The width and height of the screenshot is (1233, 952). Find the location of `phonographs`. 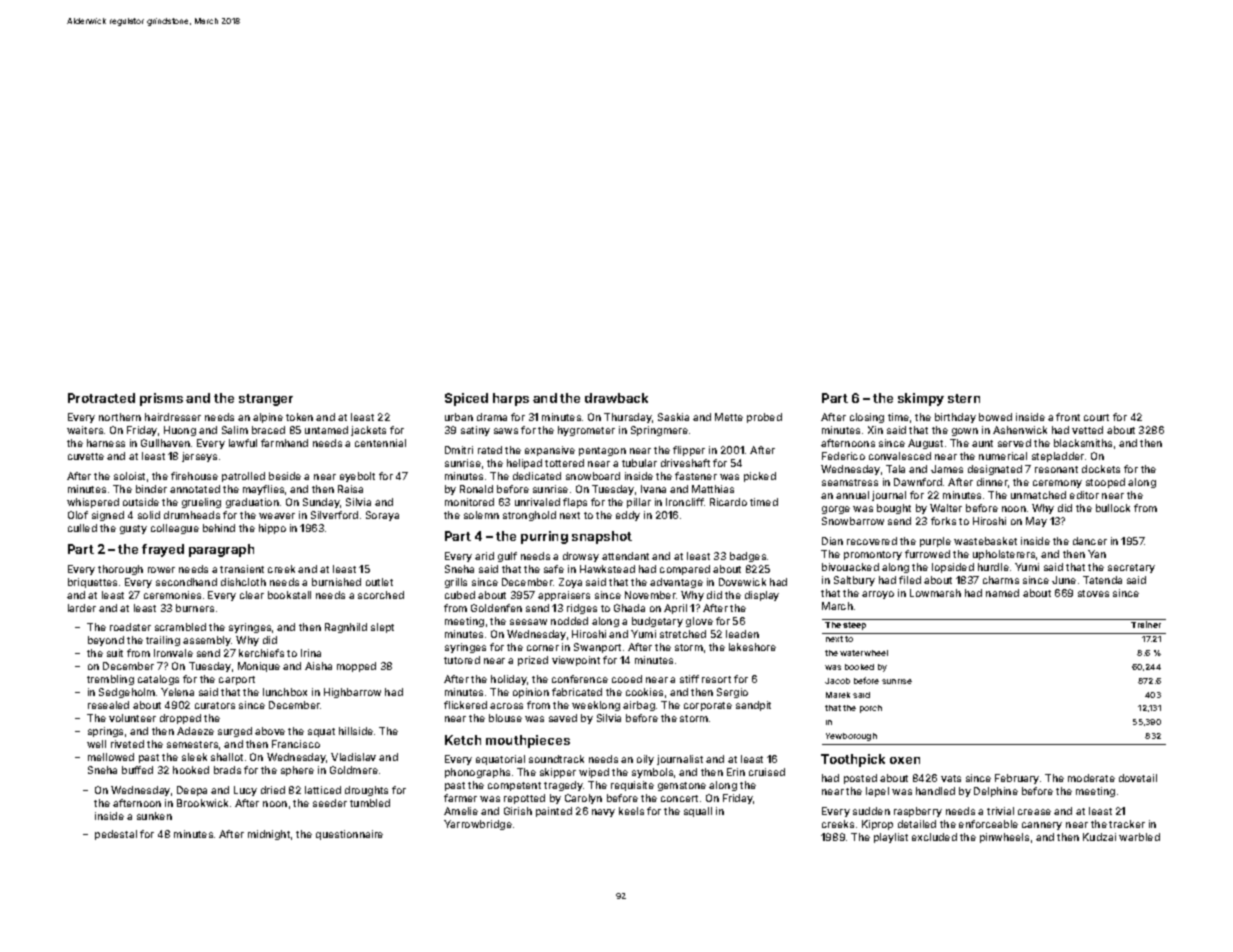

phonographs is located at coordinates (477, 773).
